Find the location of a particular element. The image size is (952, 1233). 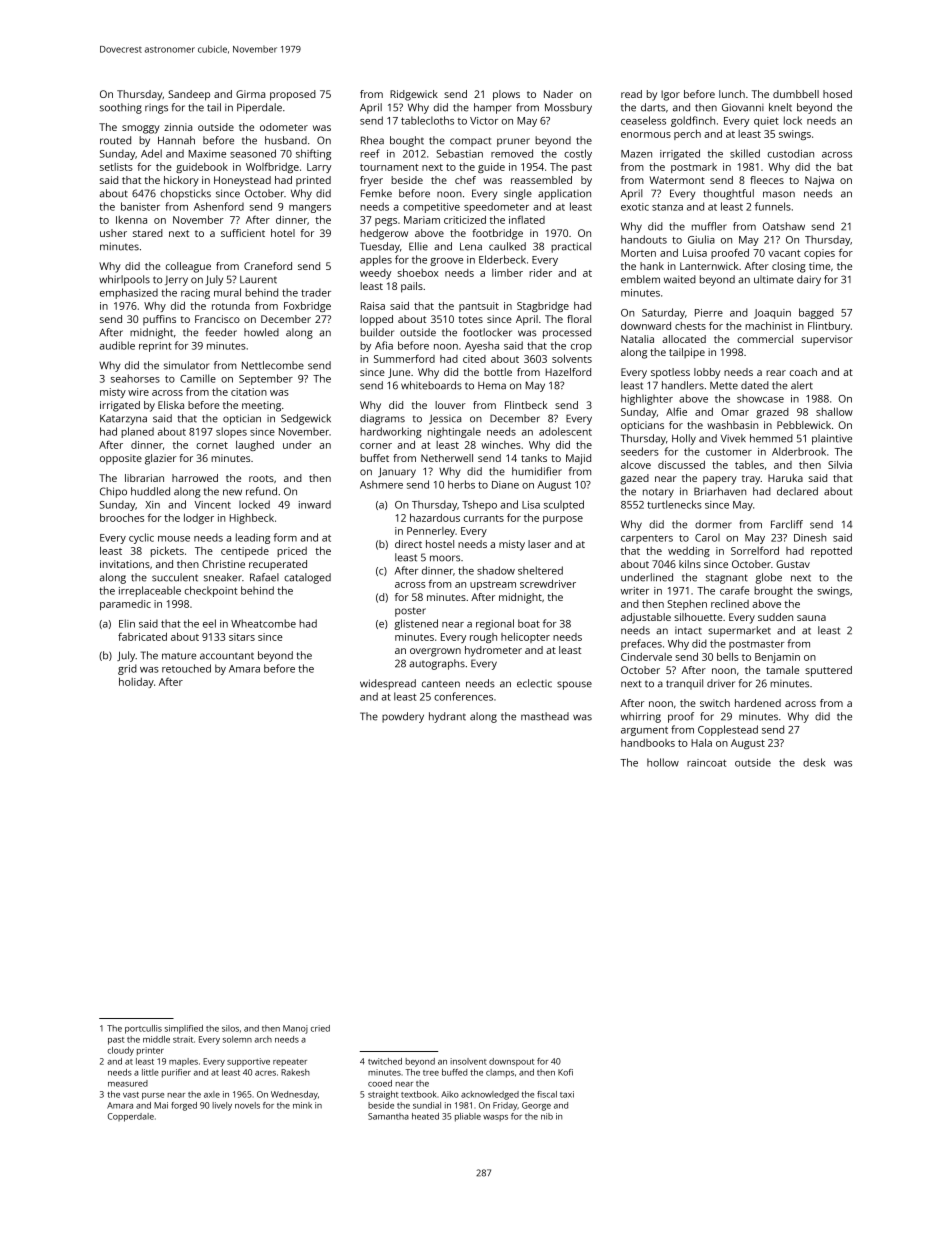

criticized is located at coordinates (465, 219).
